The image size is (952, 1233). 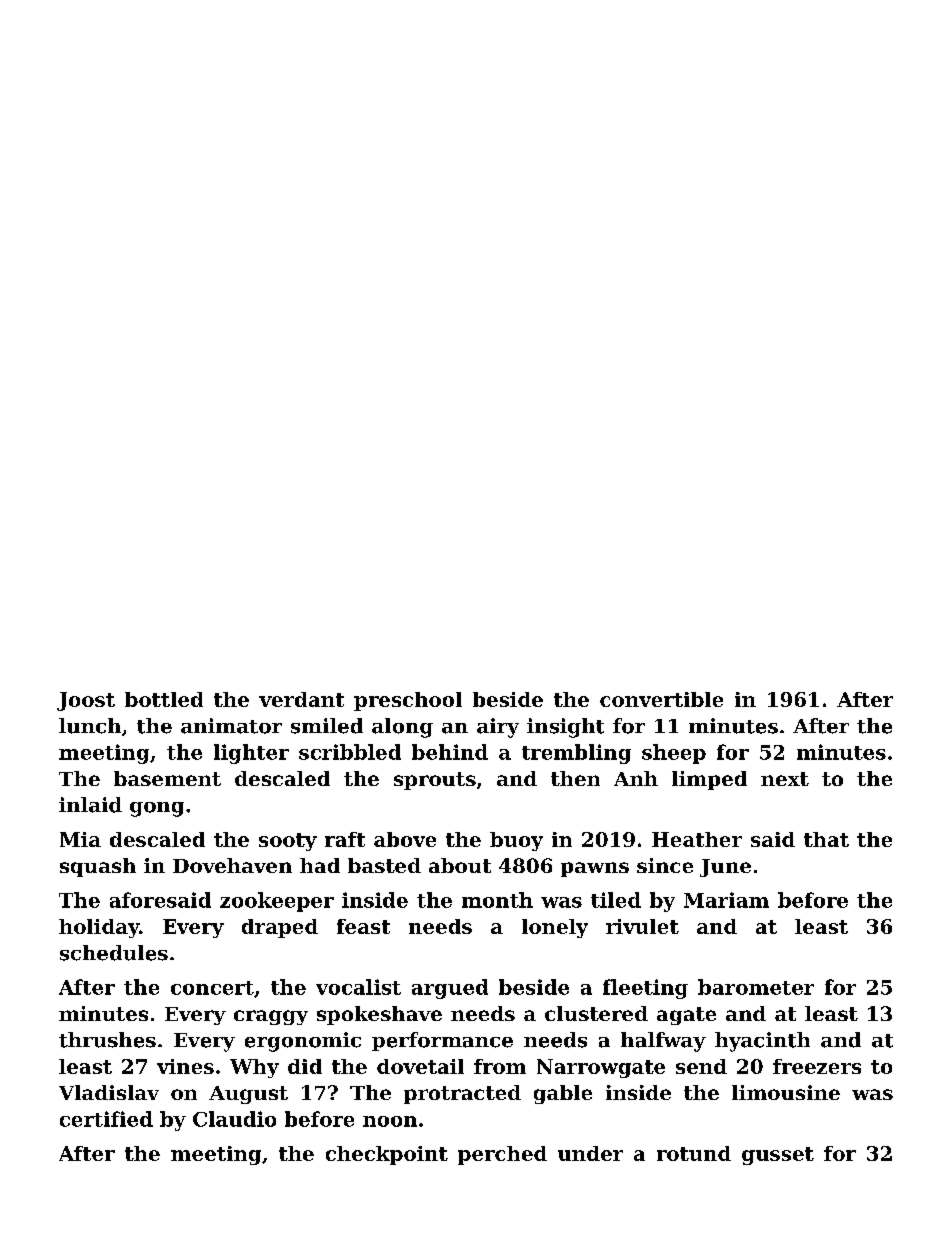 I want to click on concert, so click(x=212, y=988).
